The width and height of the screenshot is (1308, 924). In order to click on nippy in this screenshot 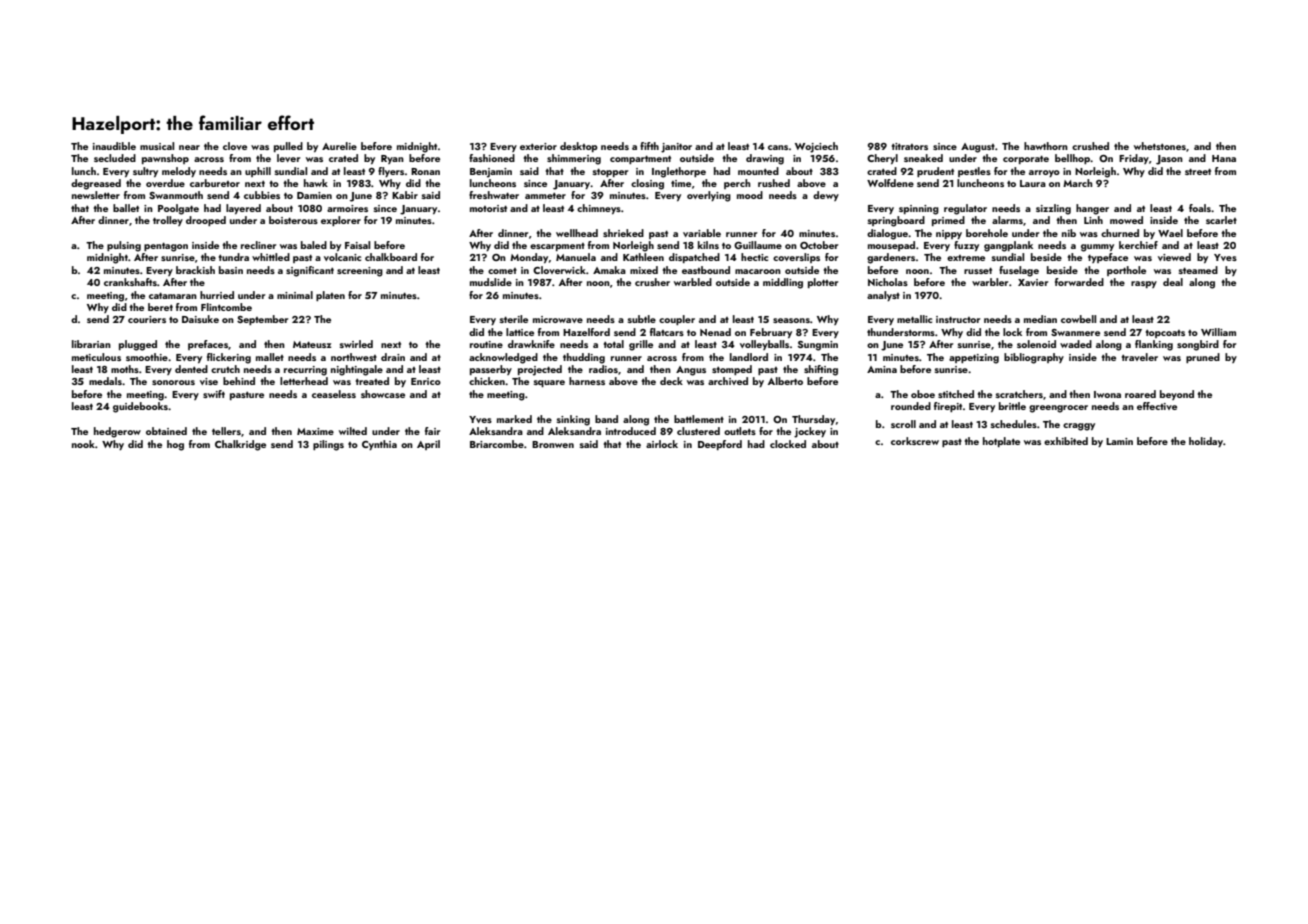, I will do `click(949, 234)`.
